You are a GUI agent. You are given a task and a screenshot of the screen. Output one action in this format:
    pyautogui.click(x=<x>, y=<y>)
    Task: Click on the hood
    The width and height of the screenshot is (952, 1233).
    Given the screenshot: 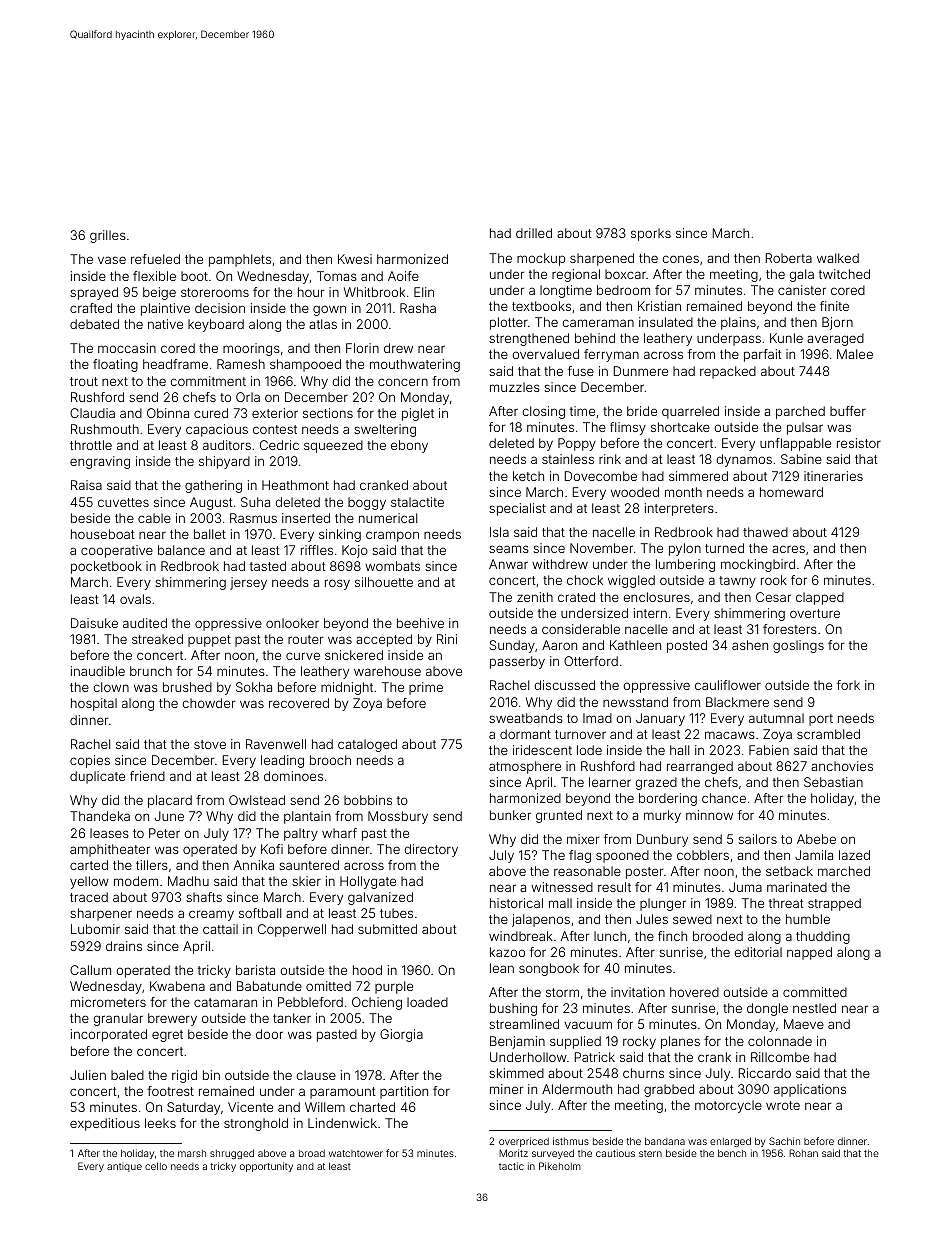 What is the action you would take?
    pyautogui.click(x=367, y=970)
